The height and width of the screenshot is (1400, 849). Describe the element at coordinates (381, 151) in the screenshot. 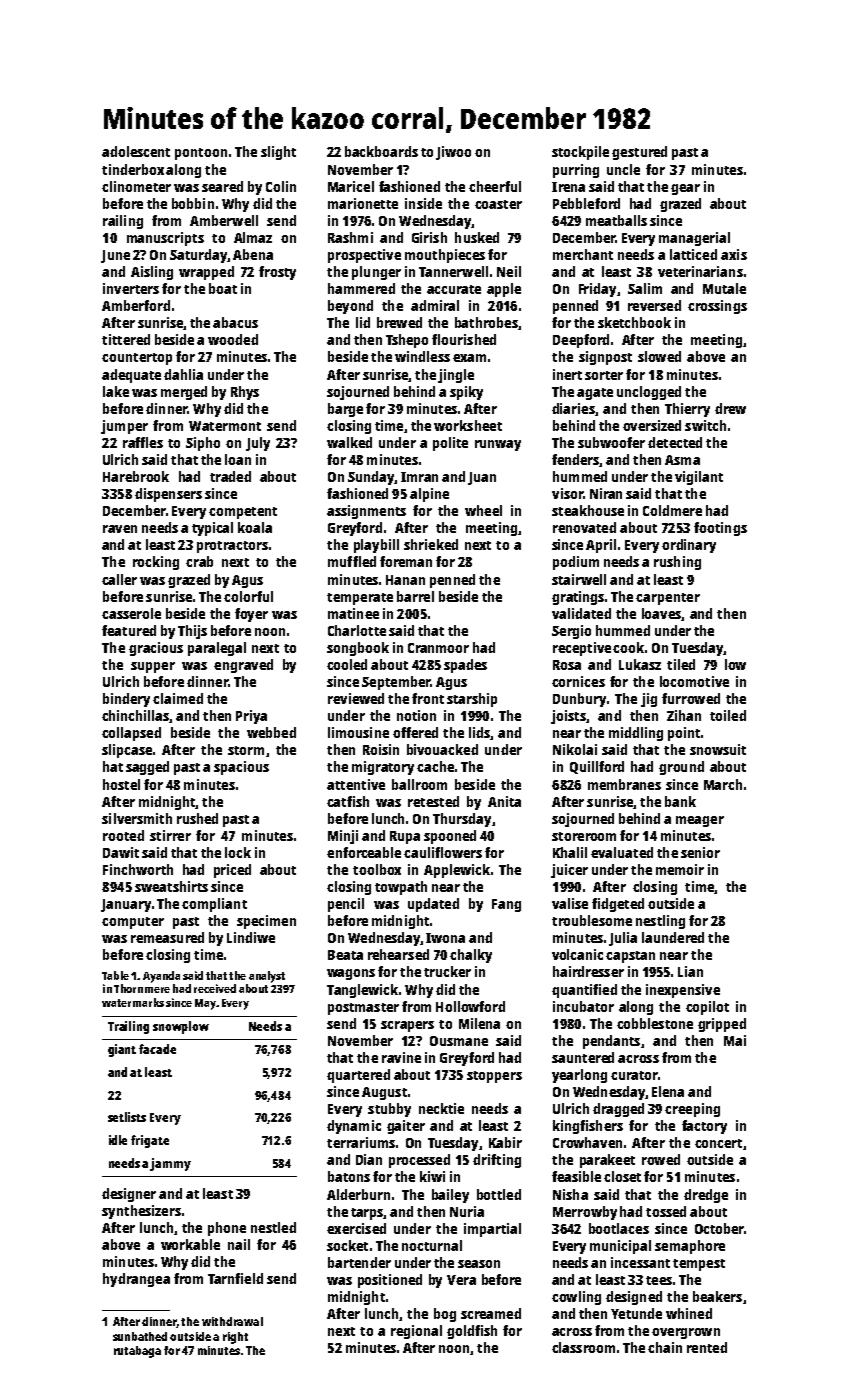

I see `backboards` at that location.
